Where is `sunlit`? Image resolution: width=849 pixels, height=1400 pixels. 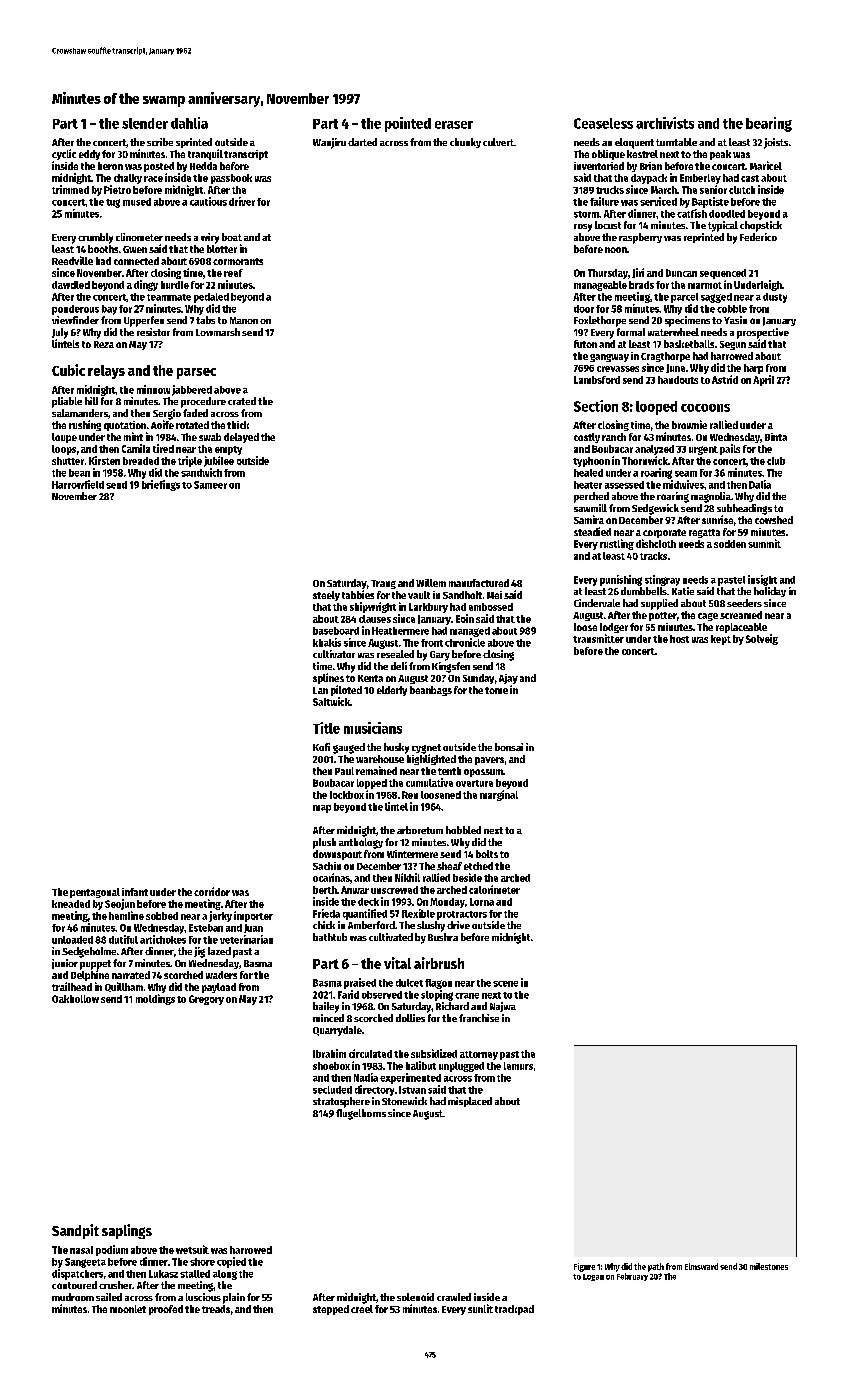
sunlit is located at coordinates (480, 1308).
